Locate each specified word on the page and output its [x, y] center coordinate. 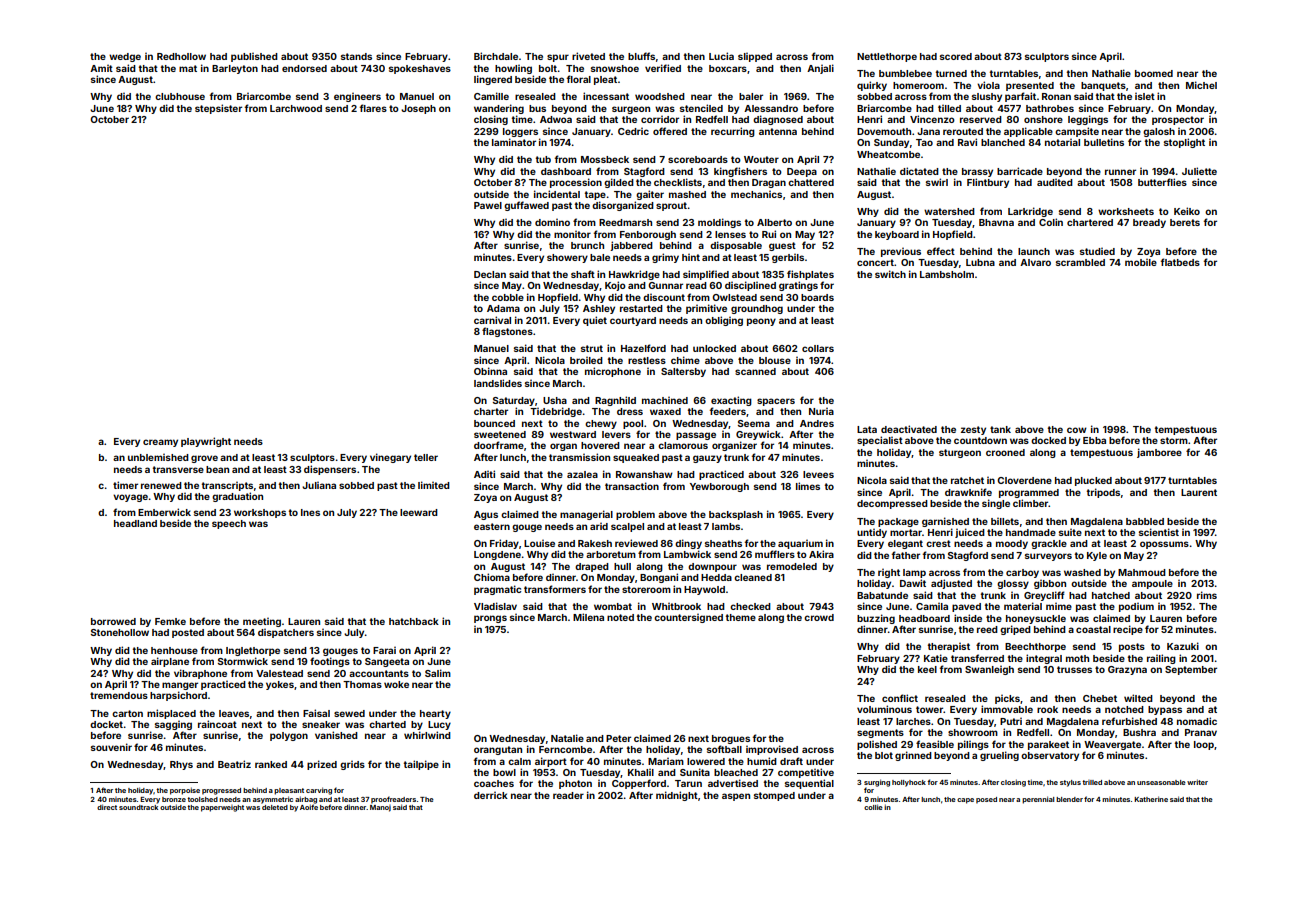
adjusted [951, 584]
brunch [587, 245]
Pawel [488, 205]
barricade [1020, 171]
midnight [677, 796]
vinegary [390, 458]
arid [599, 526]
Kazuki [1183, 646]
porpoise [185, 791]
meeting [262, 622]
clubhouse [180, 96]
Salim [438, 673]
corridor [660, 119]
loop [1204, 745]
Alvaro [1035, 262]
